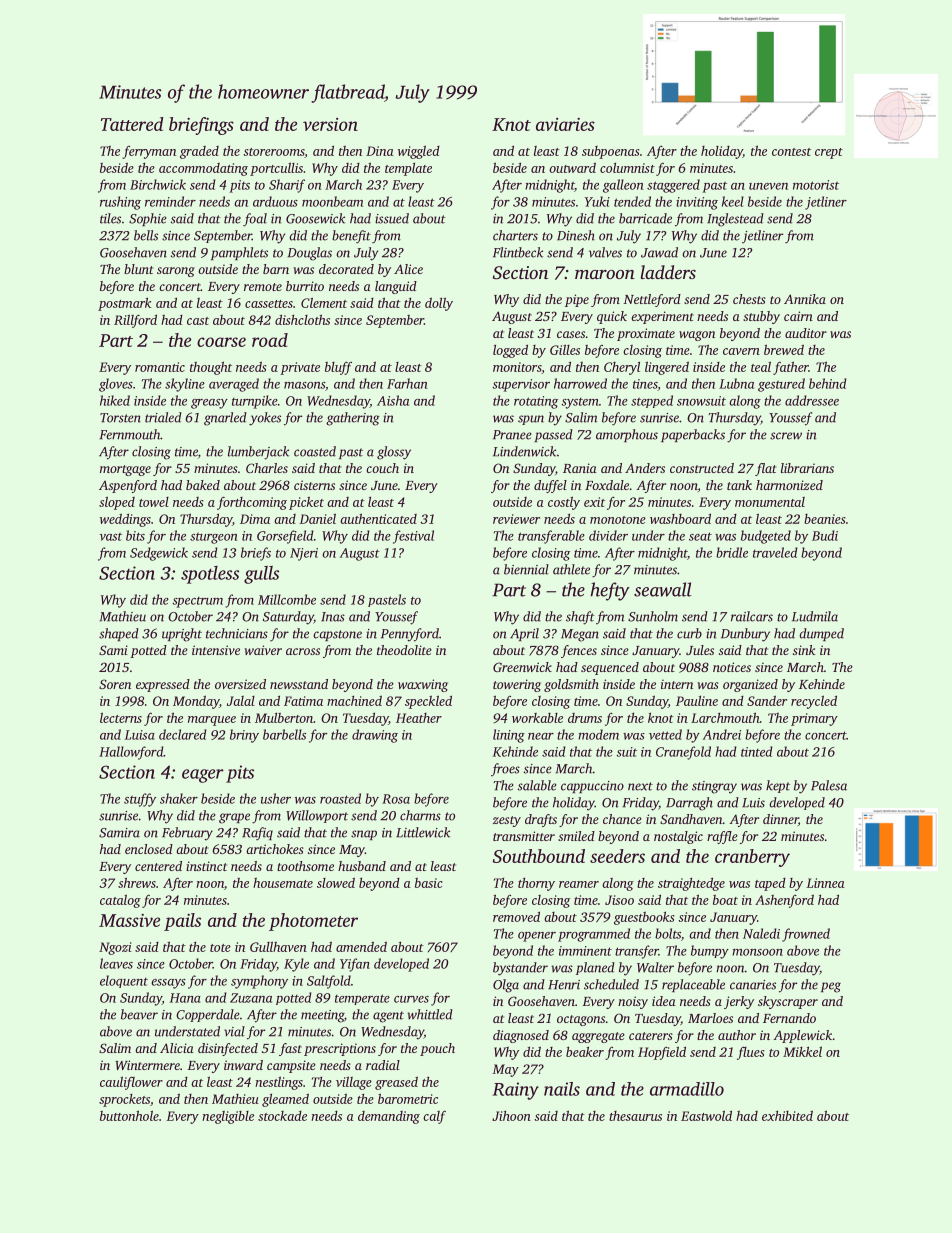 The height and width of the document is (1233, 952). I want to click on tinted, so click(757, 751).
